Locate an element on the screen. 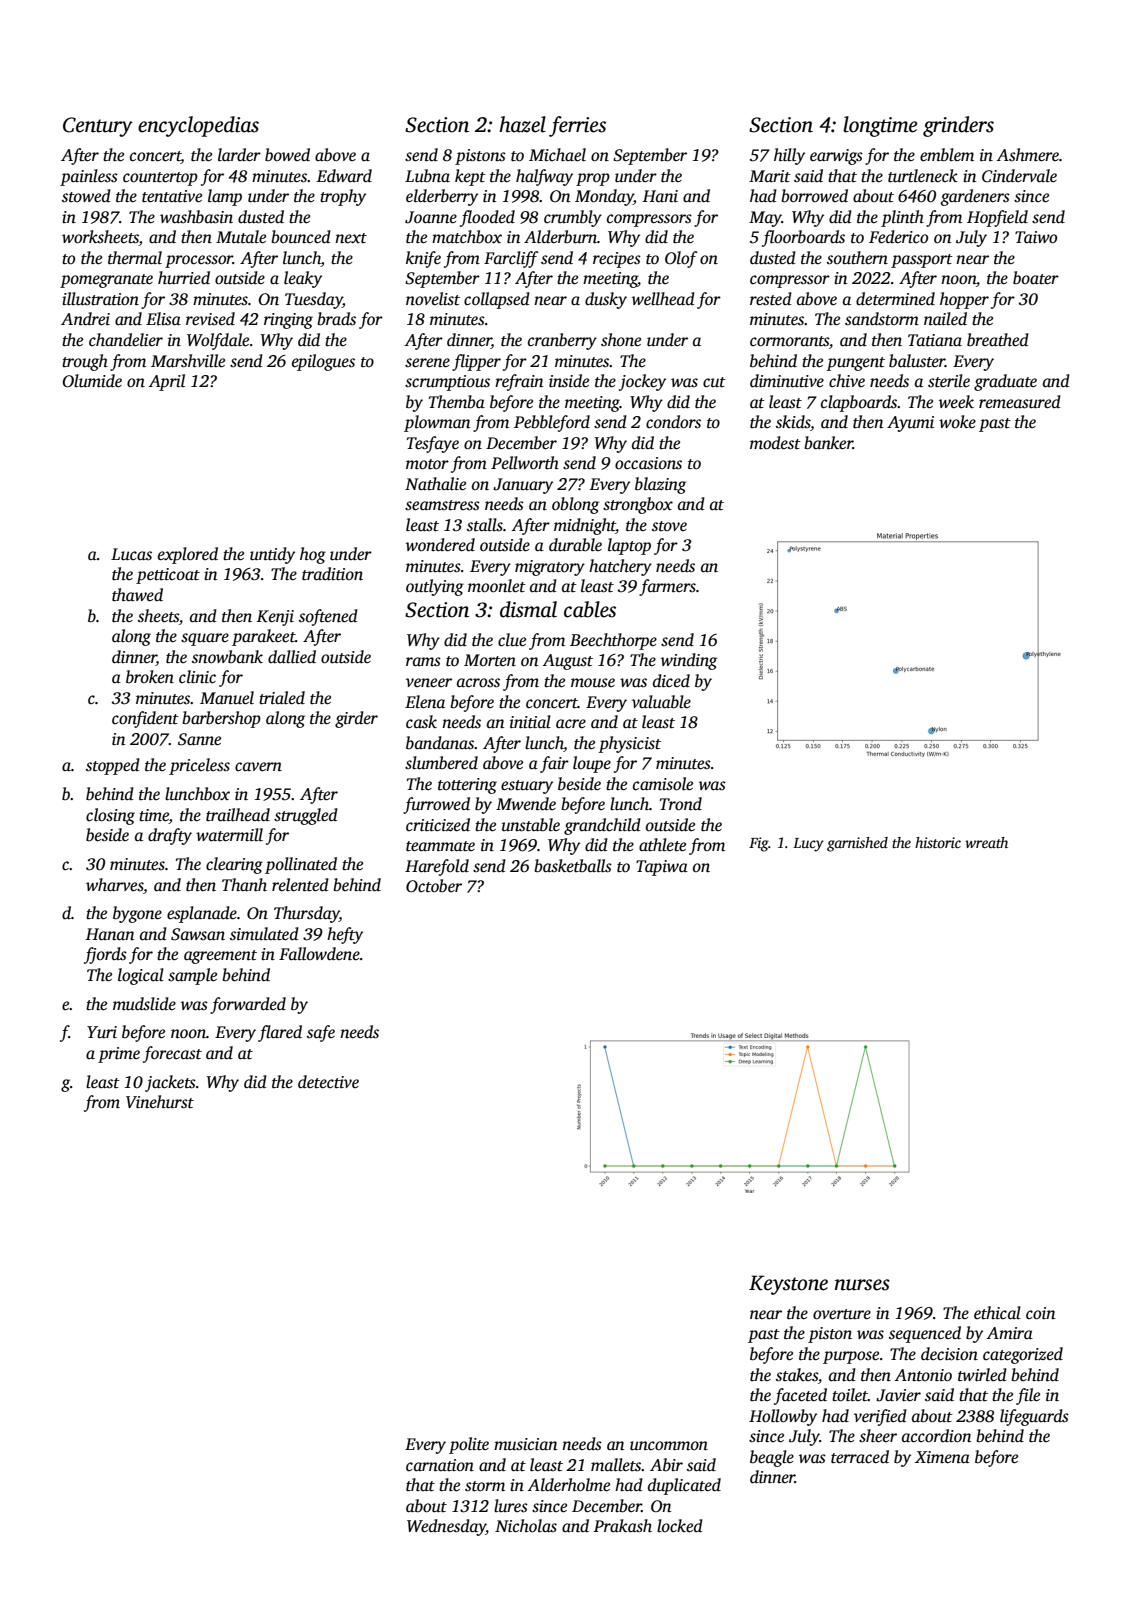 The width and height of the screenshot is (1132, 1601). encyclopedias is located at coordinates (198, 126).
